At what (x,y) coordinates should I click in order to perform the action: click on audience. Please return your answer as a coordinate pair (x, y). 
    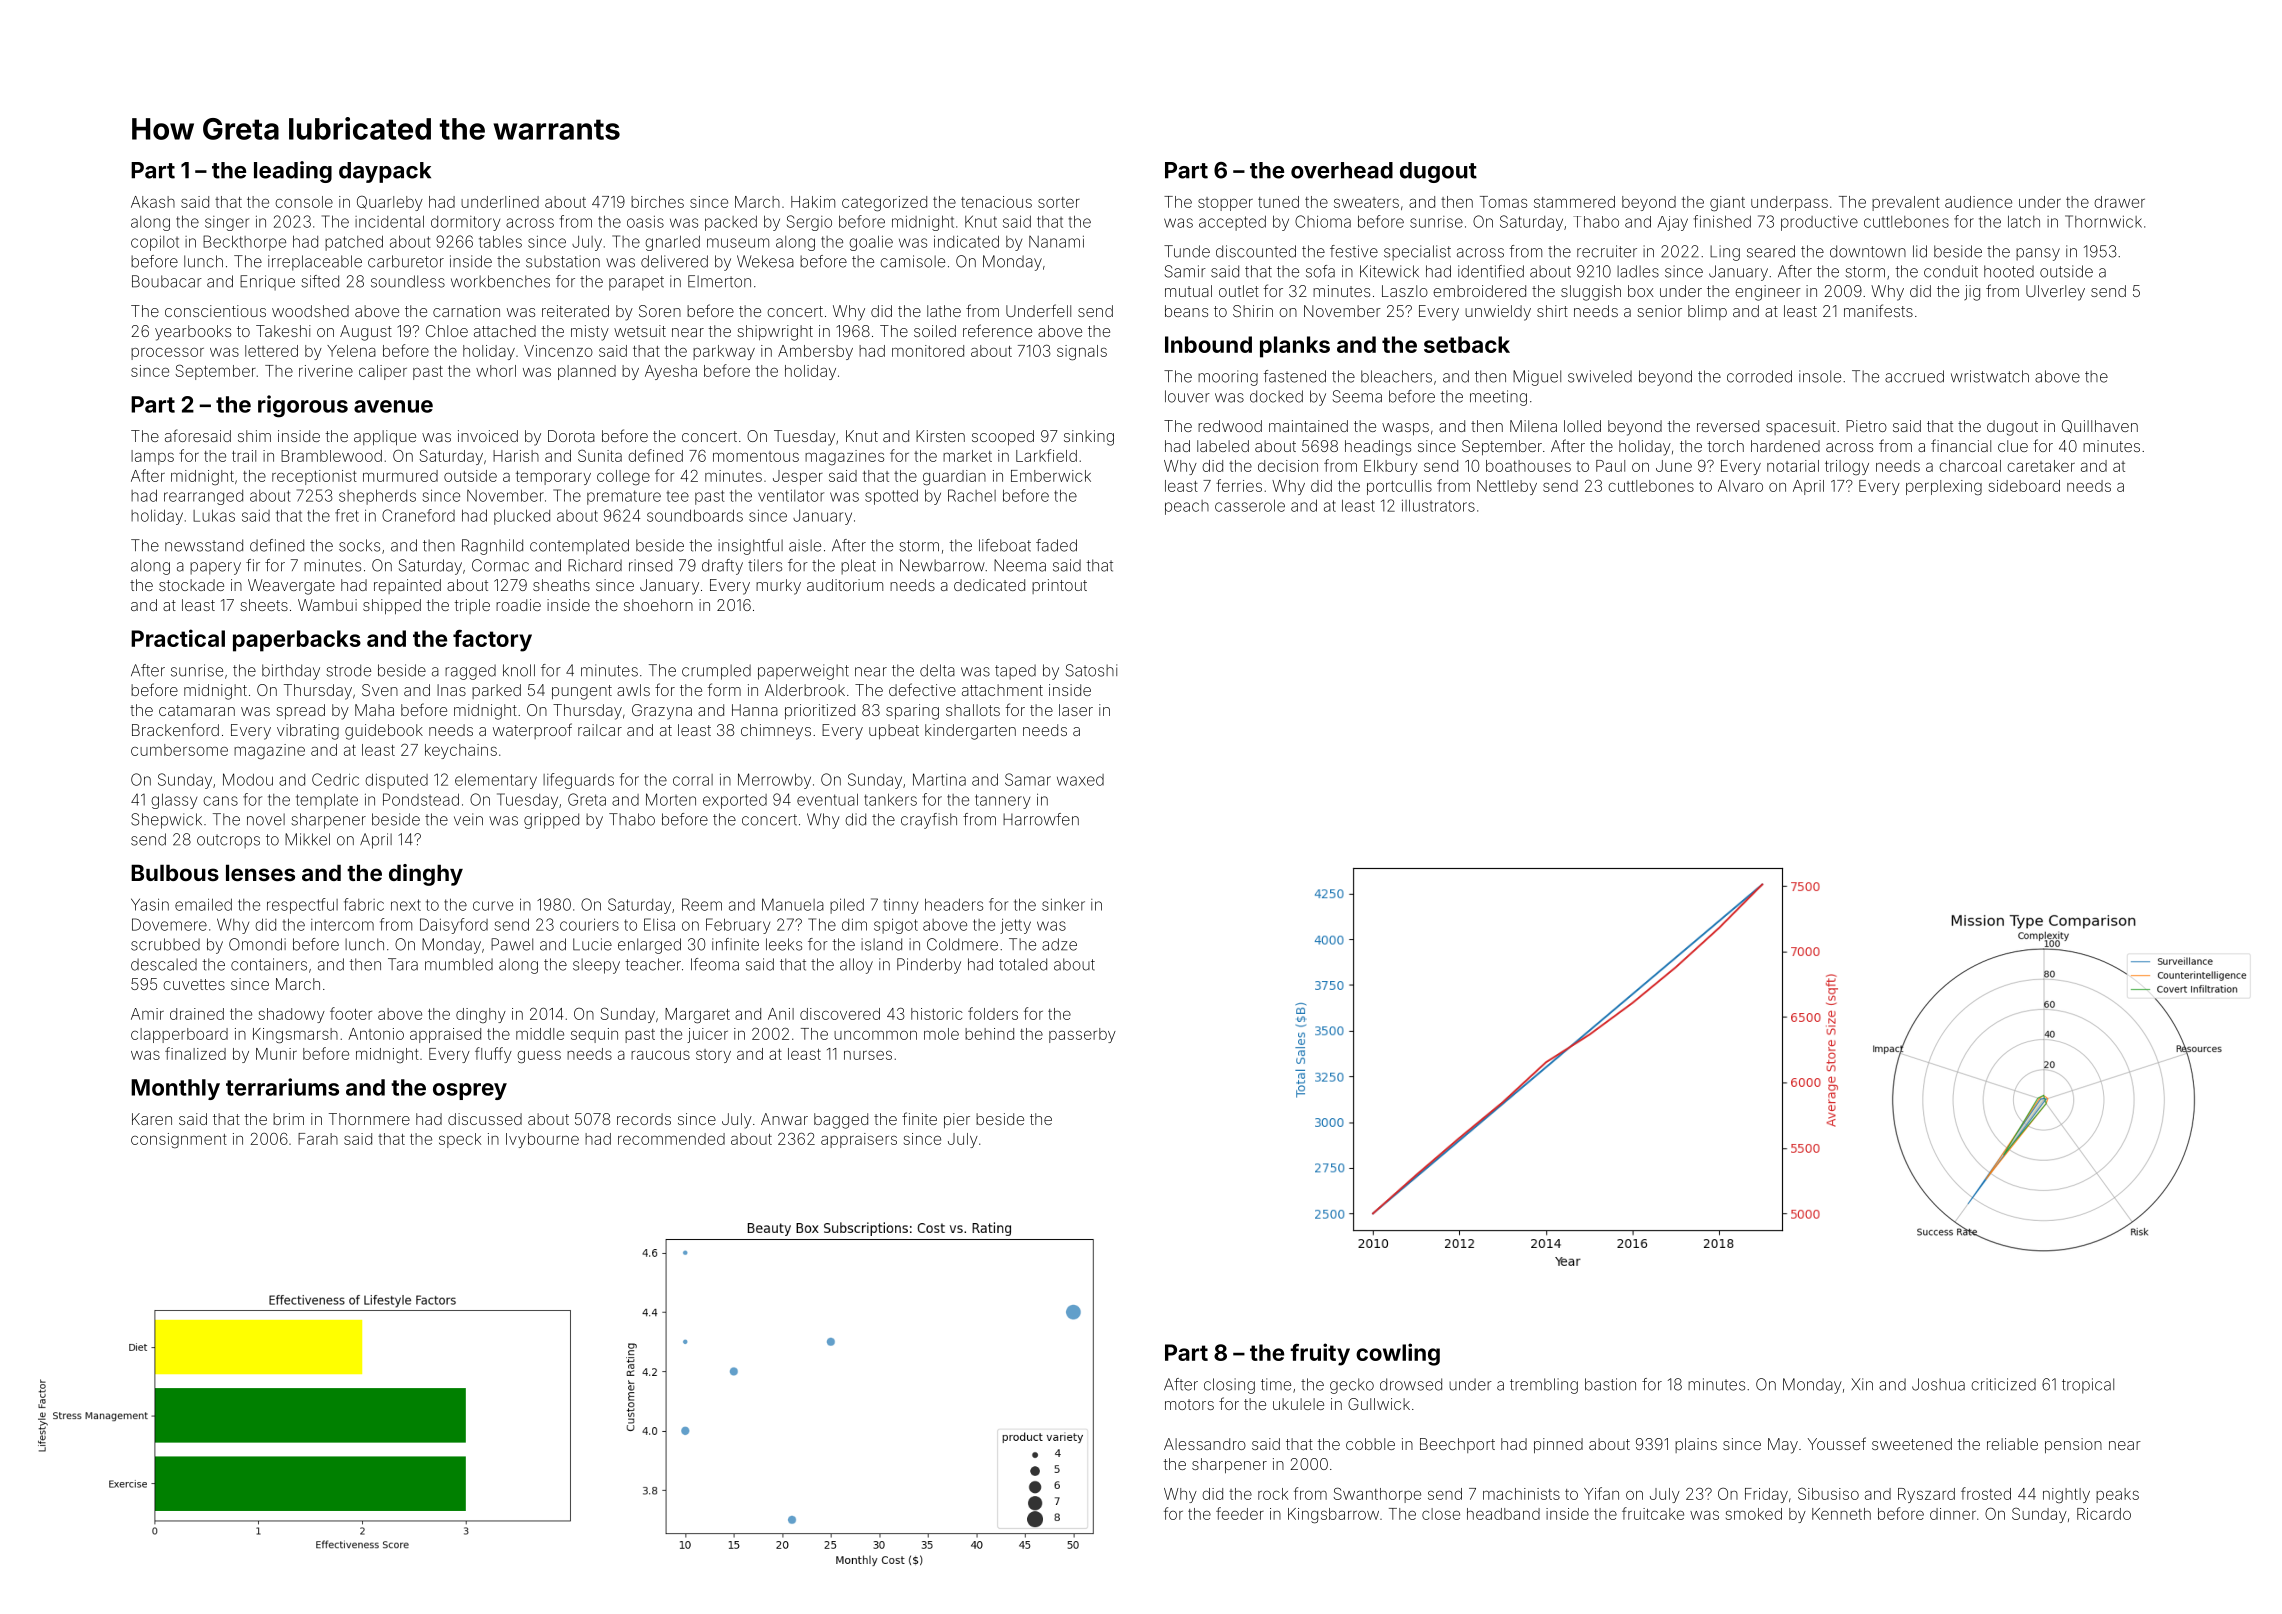
    Looking at the image, I should click on (1978, 202).
